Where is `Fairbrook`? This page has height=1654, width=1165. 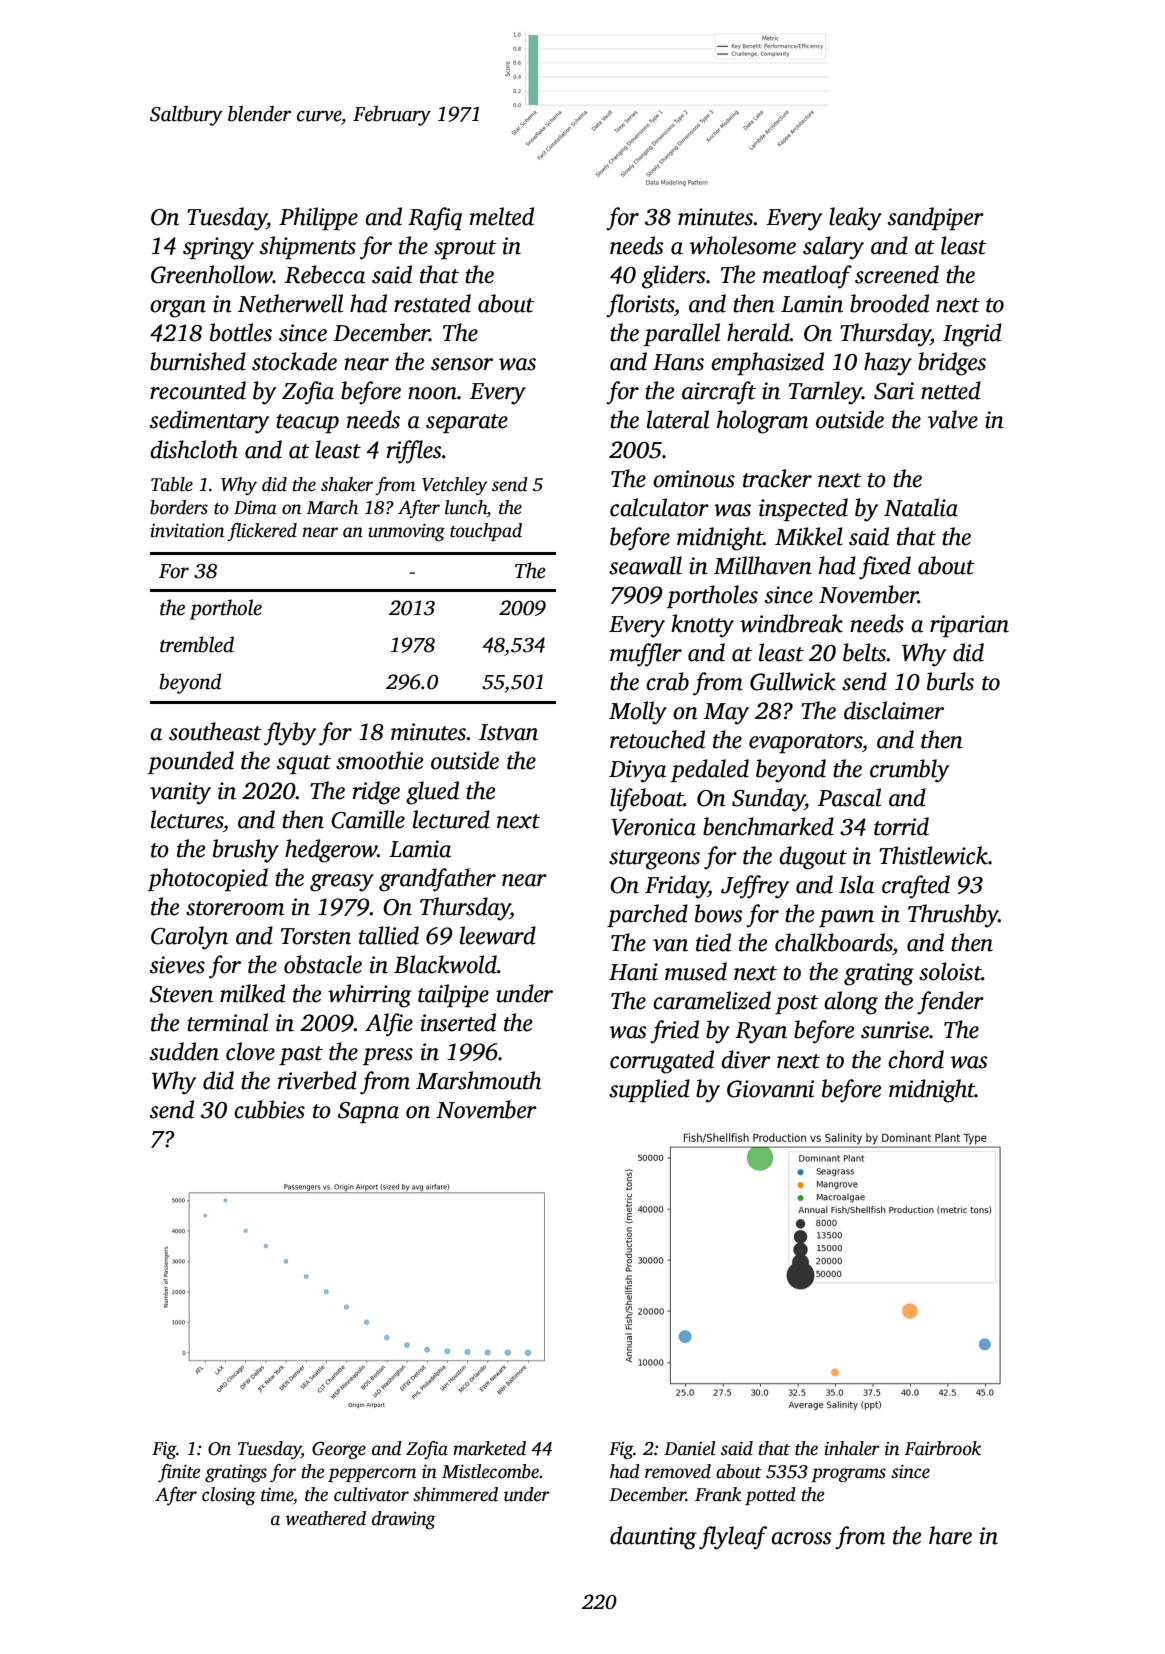
Fairbrook is located at coordinates (942, 1448).
